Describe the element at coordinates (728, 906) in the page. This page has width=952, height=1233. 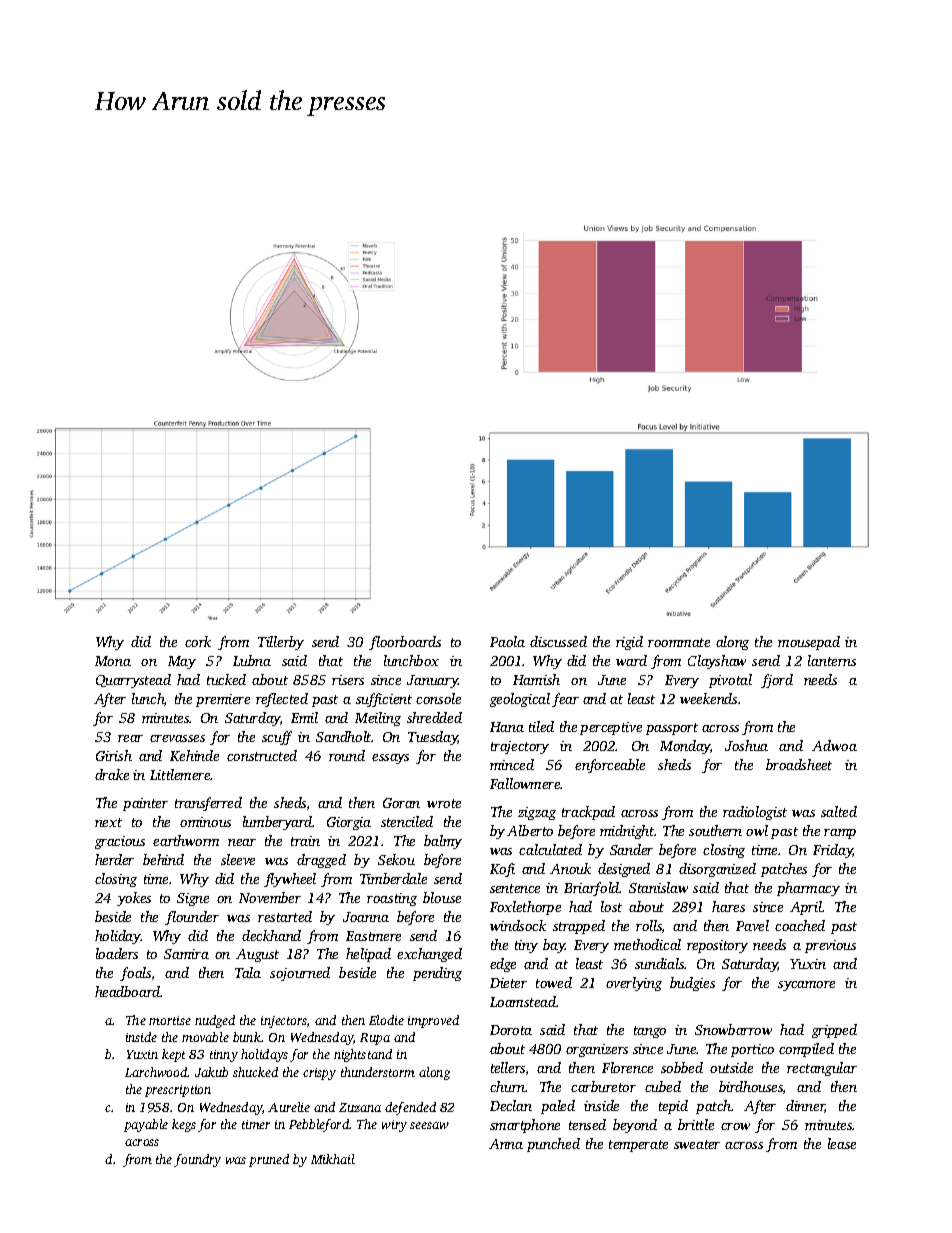
I see `hares` at that location.
